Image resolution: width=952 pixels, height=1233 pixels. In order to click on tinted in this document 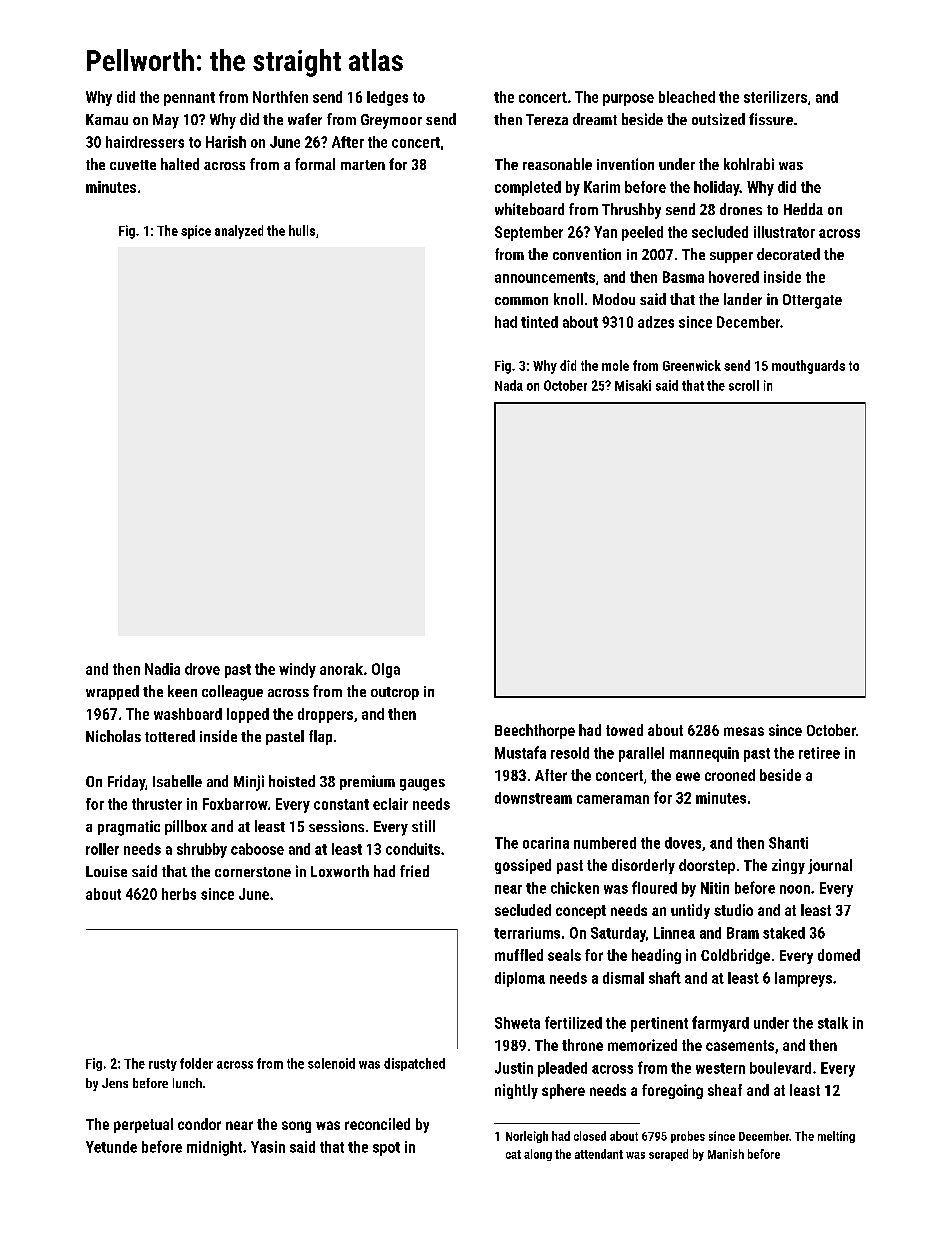, I will do `click(539, 322)`.
